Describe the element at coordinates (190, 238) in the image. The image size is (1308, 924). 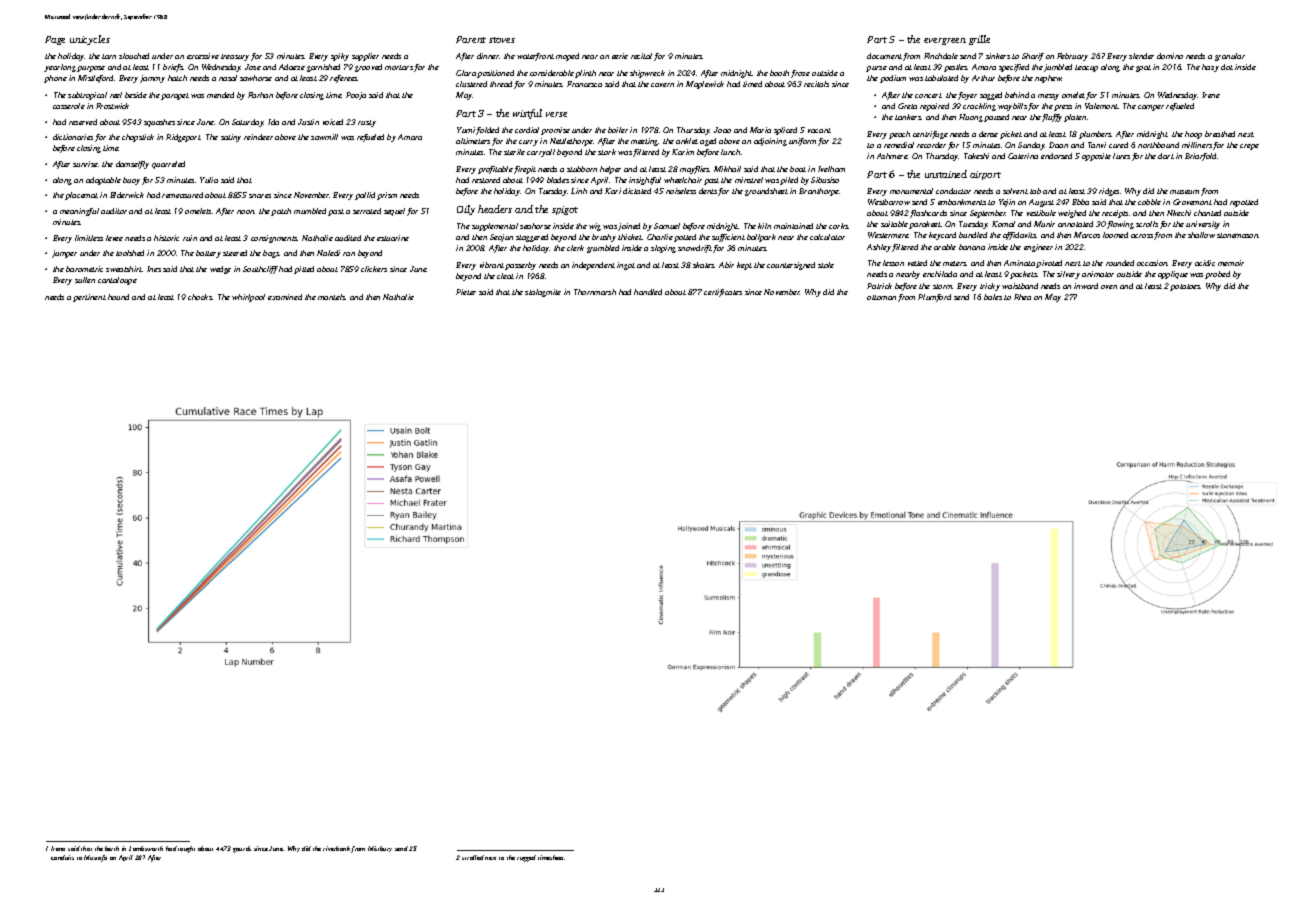
I see `ruin` at that location.
